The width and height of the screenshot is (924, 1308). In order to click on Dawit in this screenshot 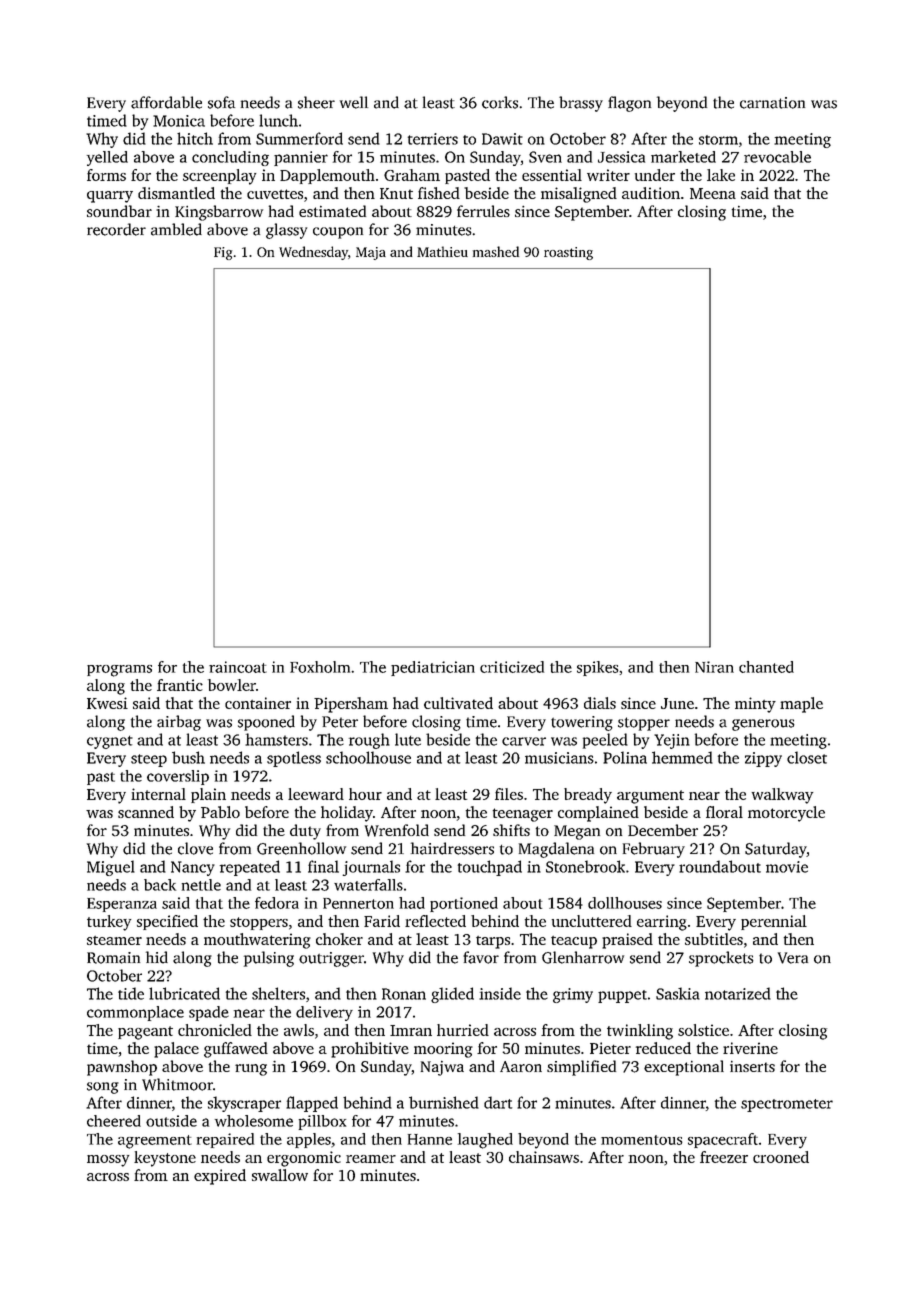, I will do `click(502, 139)`.
